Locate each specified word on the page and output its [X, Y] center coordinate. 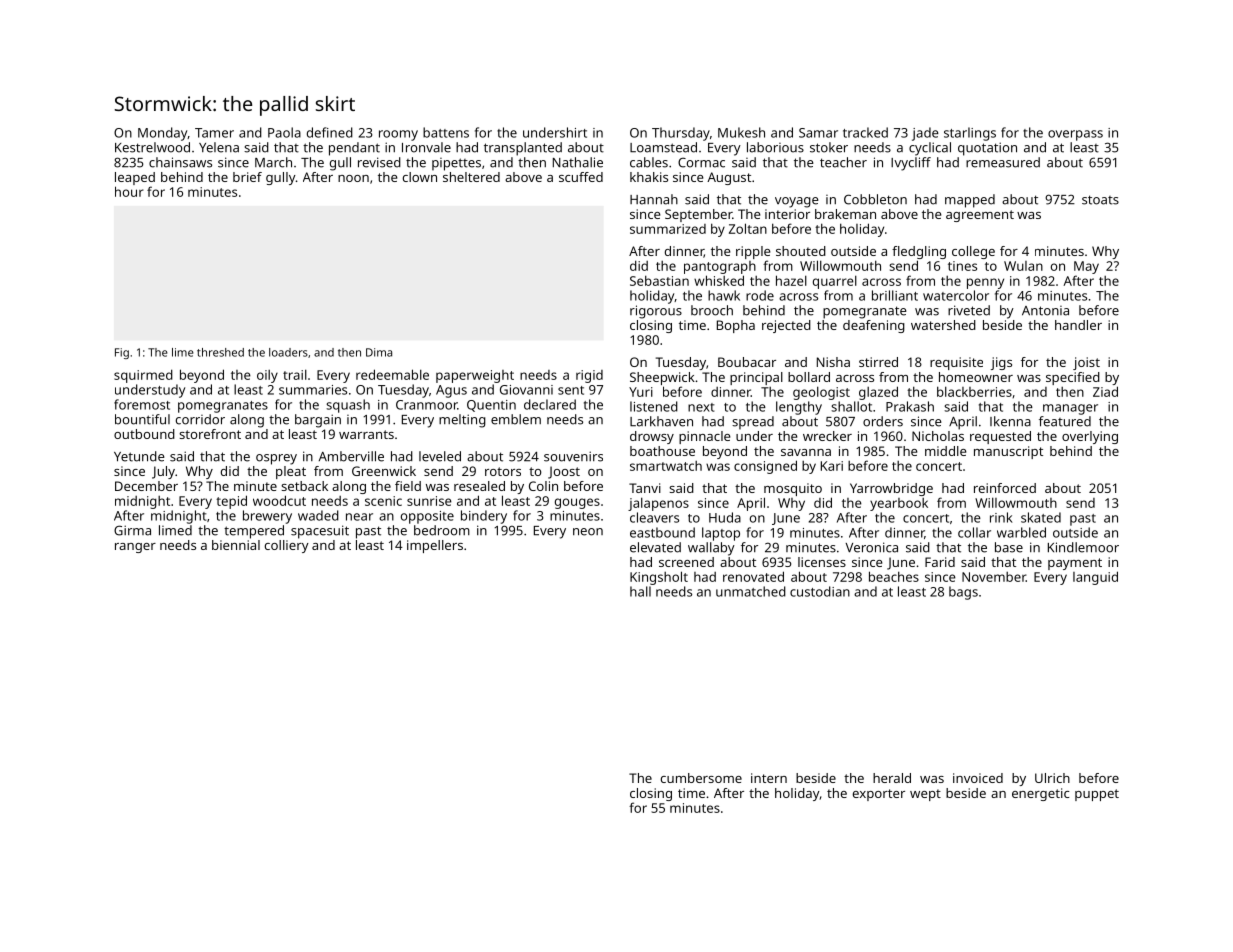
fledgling [919, 252]
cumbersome [701, 778]
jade [925, 134]
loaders [288, 352]
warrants [366, 434]
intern [769, 778]
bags [963, 593]
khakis [649, 177]
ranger [135, 548]
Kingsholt [659, 578]
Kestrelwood [152, 147]
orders [883, 421]
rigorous [656, 312]
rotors [503, 471]
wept [925, 795]
